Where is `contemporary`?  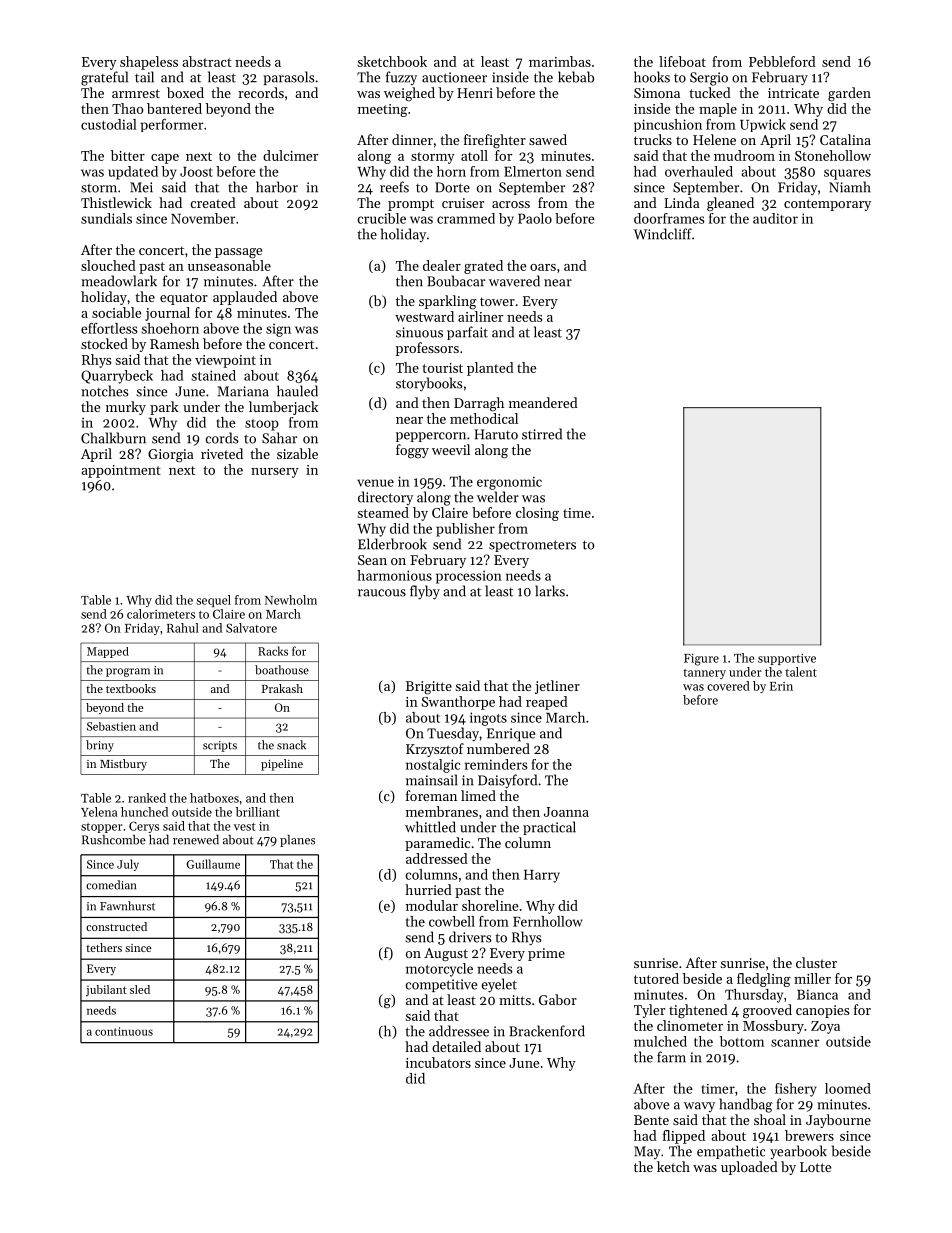 contemporary is located at coordinates (827, 205).
